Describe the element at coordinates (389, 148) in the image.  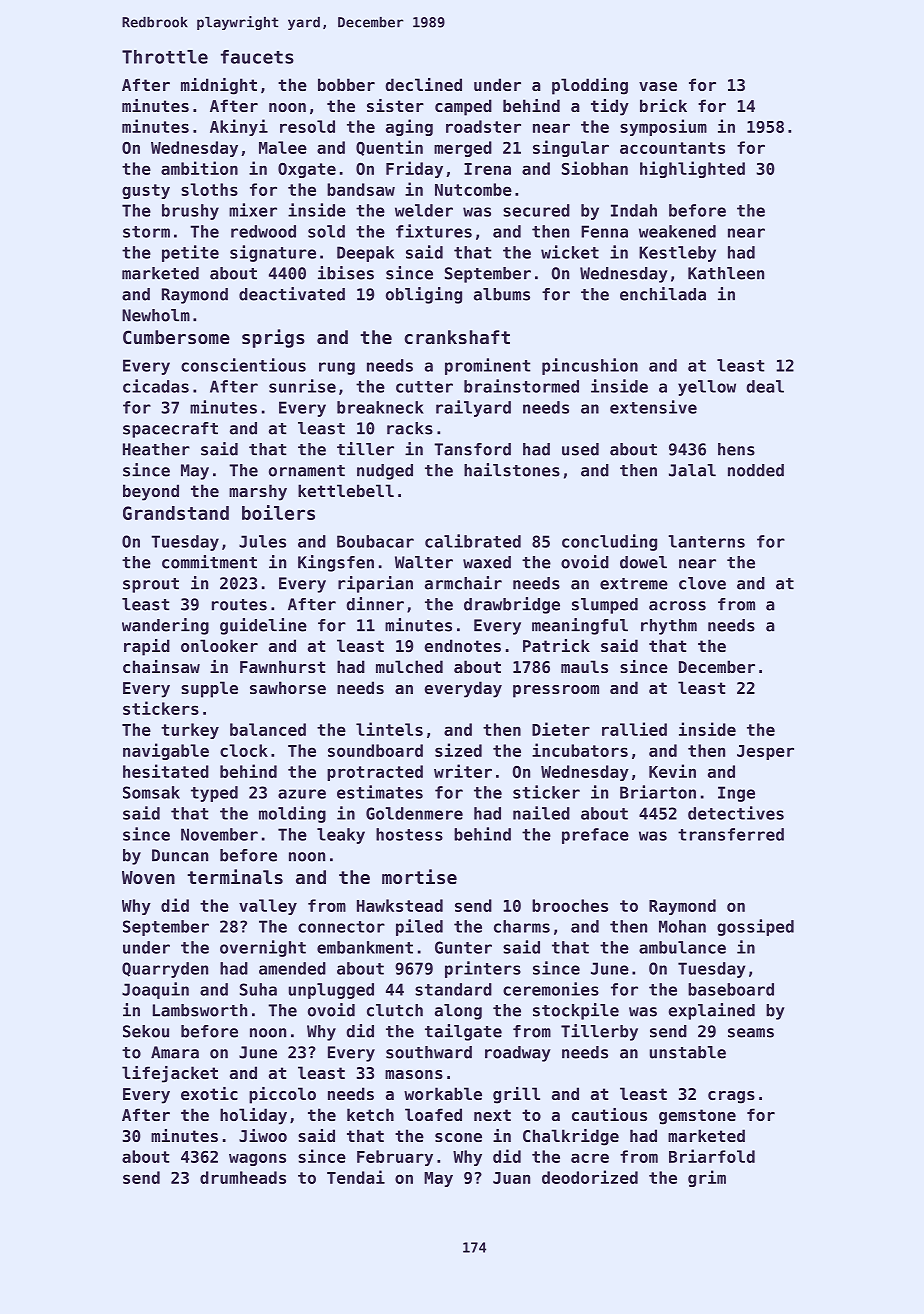
I see `Quentin` at that location.
